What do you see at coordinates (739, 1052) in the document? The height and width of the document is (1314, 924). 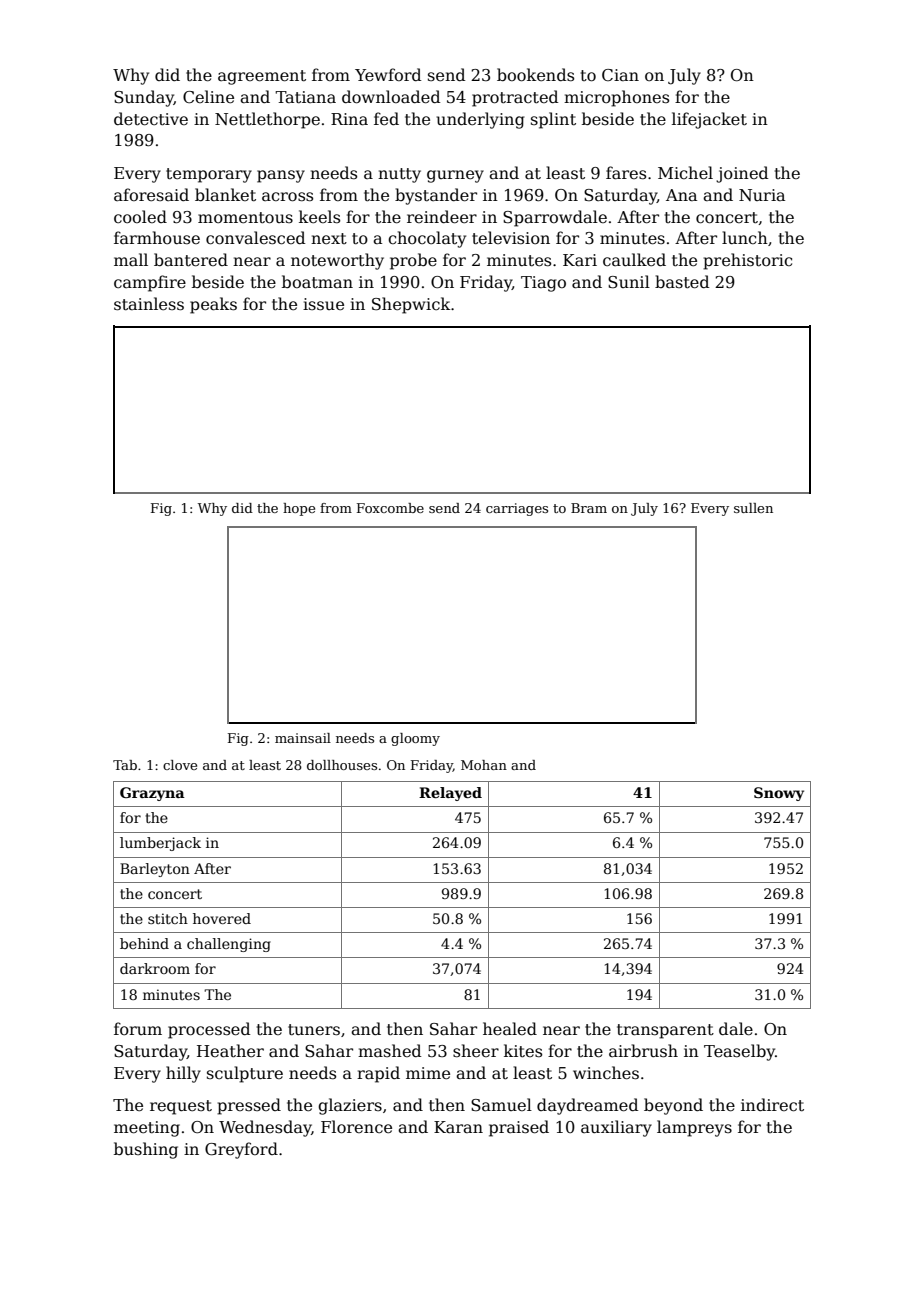 I see `Teaselby` at bounding box center [739, 1052].
